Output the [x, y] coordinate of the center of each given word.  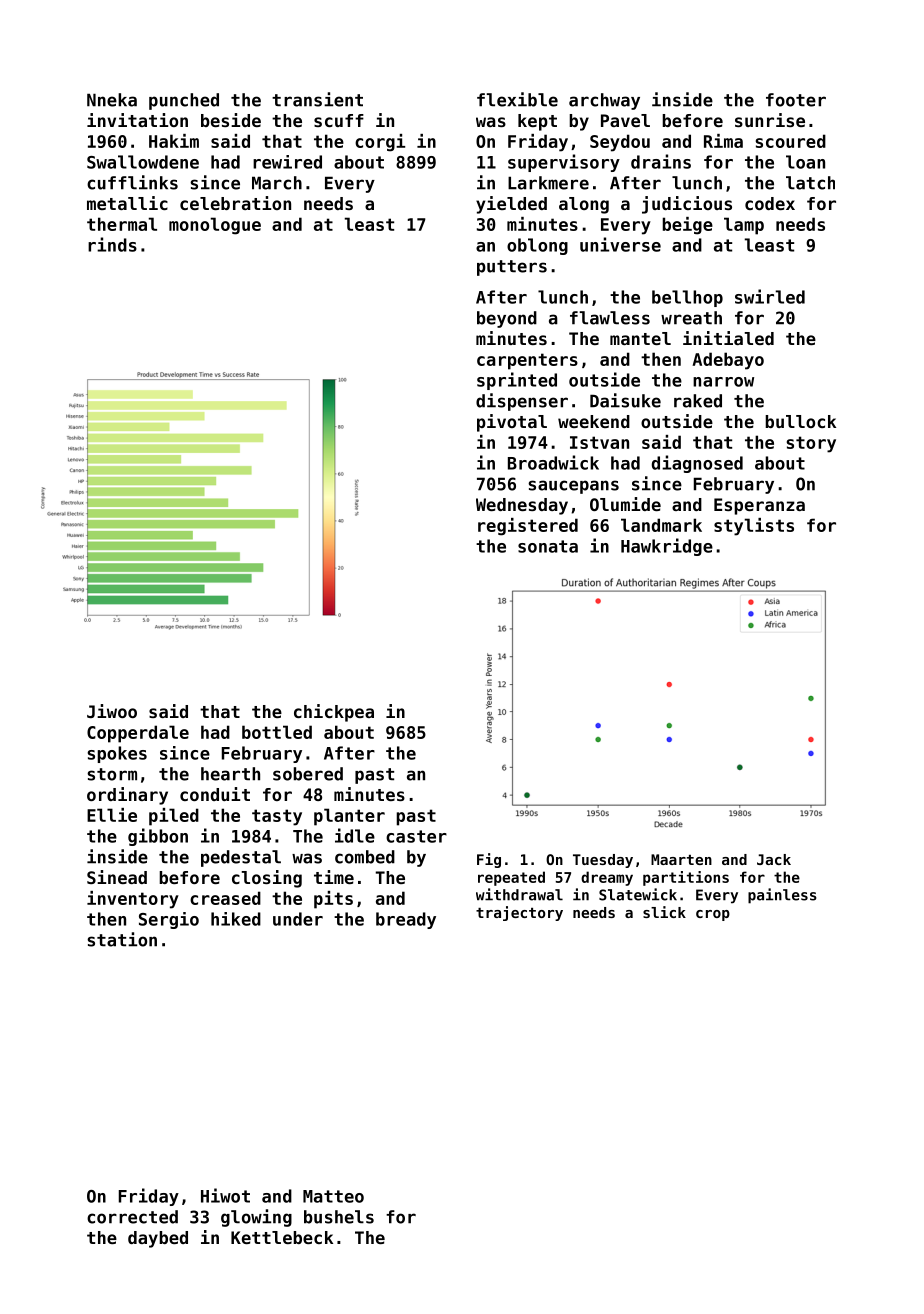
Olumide [625, 504]
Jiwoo [112, 711]
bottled [277, 732]
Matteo [333, 1196]
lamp [744, 226]
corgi [380, 143]
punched [184, 101]
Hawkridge [667, 547]
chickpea [334, 713]
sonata [548, 546]
